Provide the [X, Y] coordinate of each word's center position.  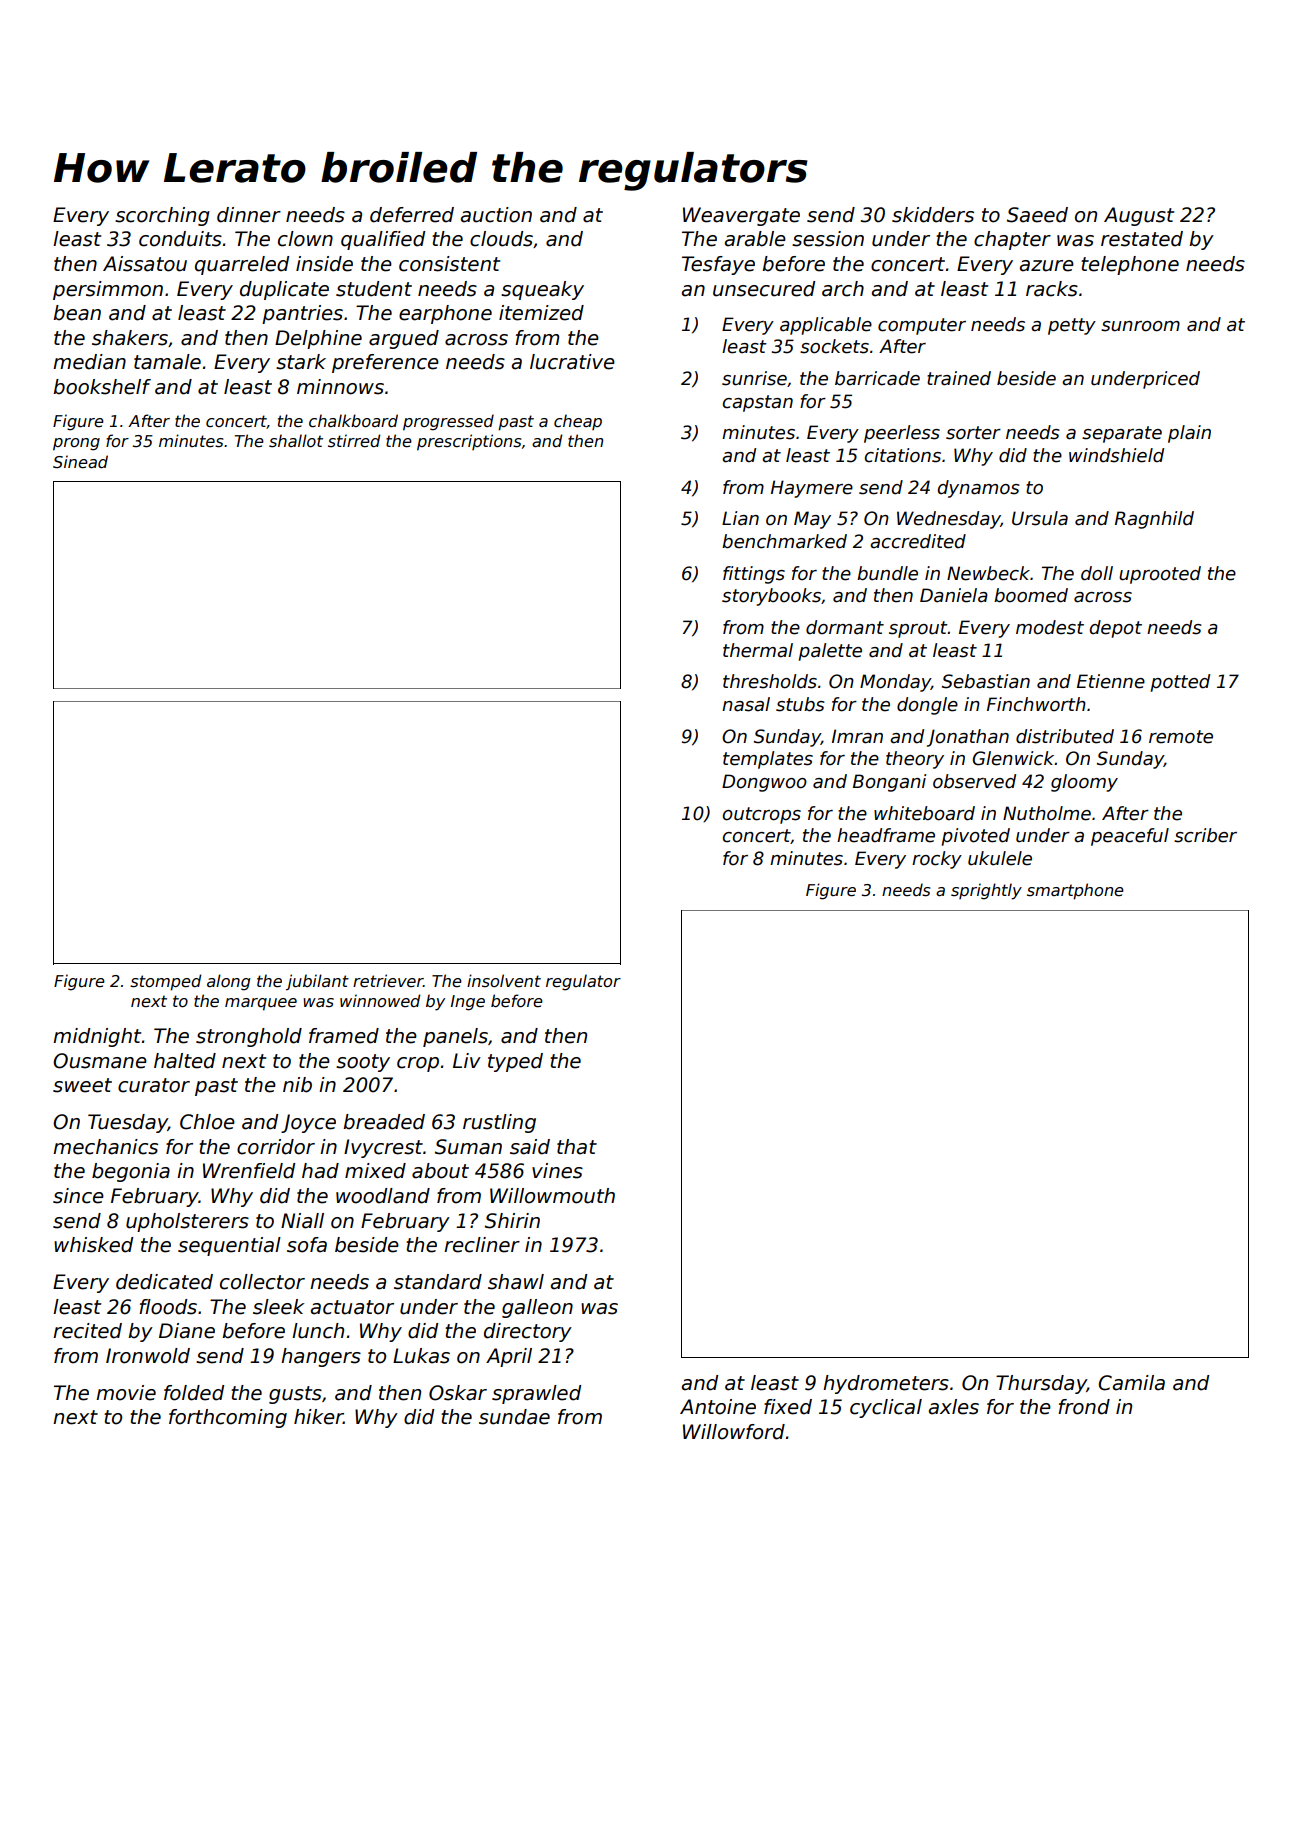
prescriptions [469, 442]
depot [1116, 629]
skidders [933, 215]
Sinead [80, 462]
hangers [321, 1357]
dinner [249, 215]
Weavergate [741, 216]
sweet [82, 1085]
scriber [1205, 835]
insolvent [504, 981]
